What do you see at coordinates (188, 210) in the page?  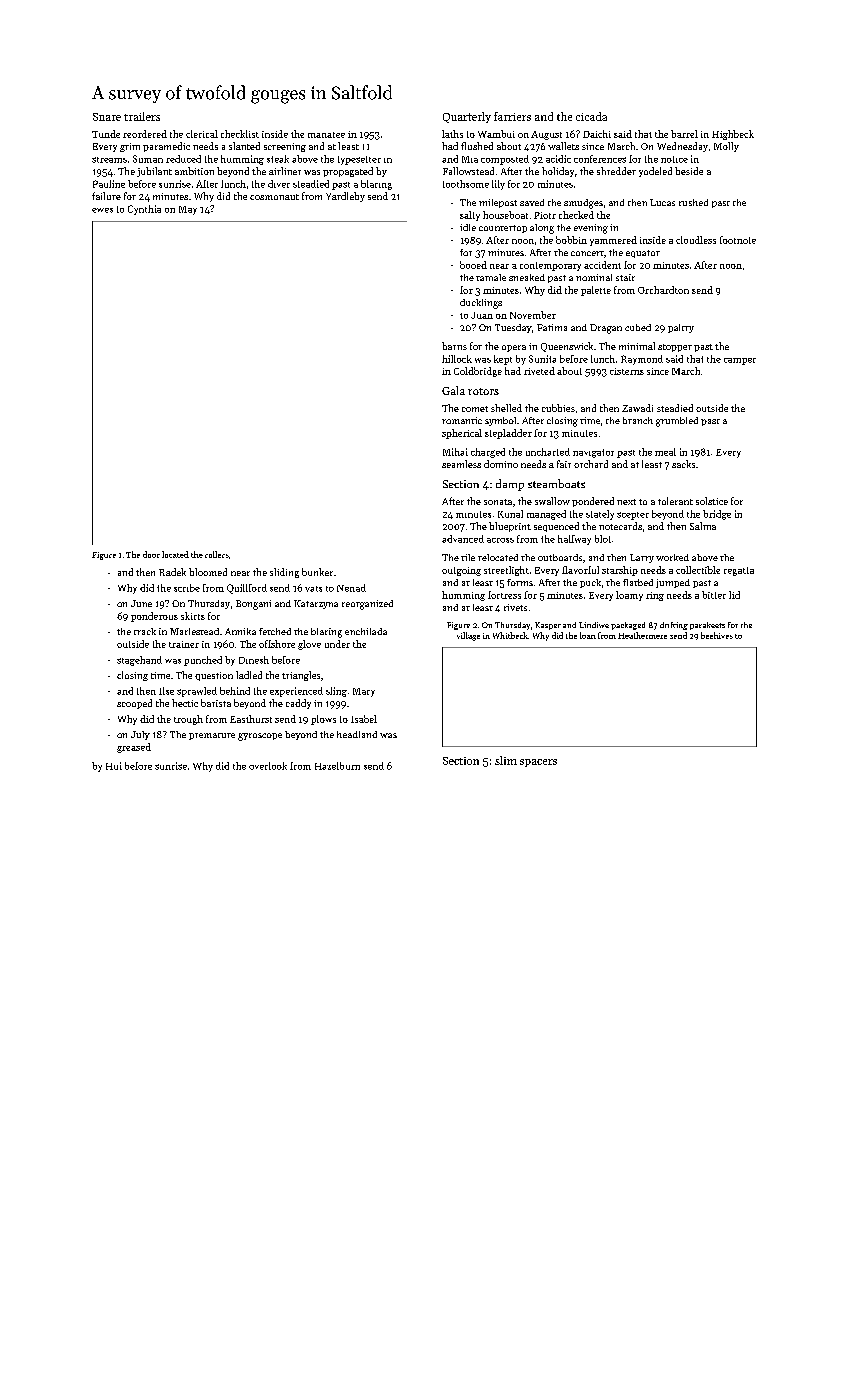 I see `May` at bounding box center [188, 210].
